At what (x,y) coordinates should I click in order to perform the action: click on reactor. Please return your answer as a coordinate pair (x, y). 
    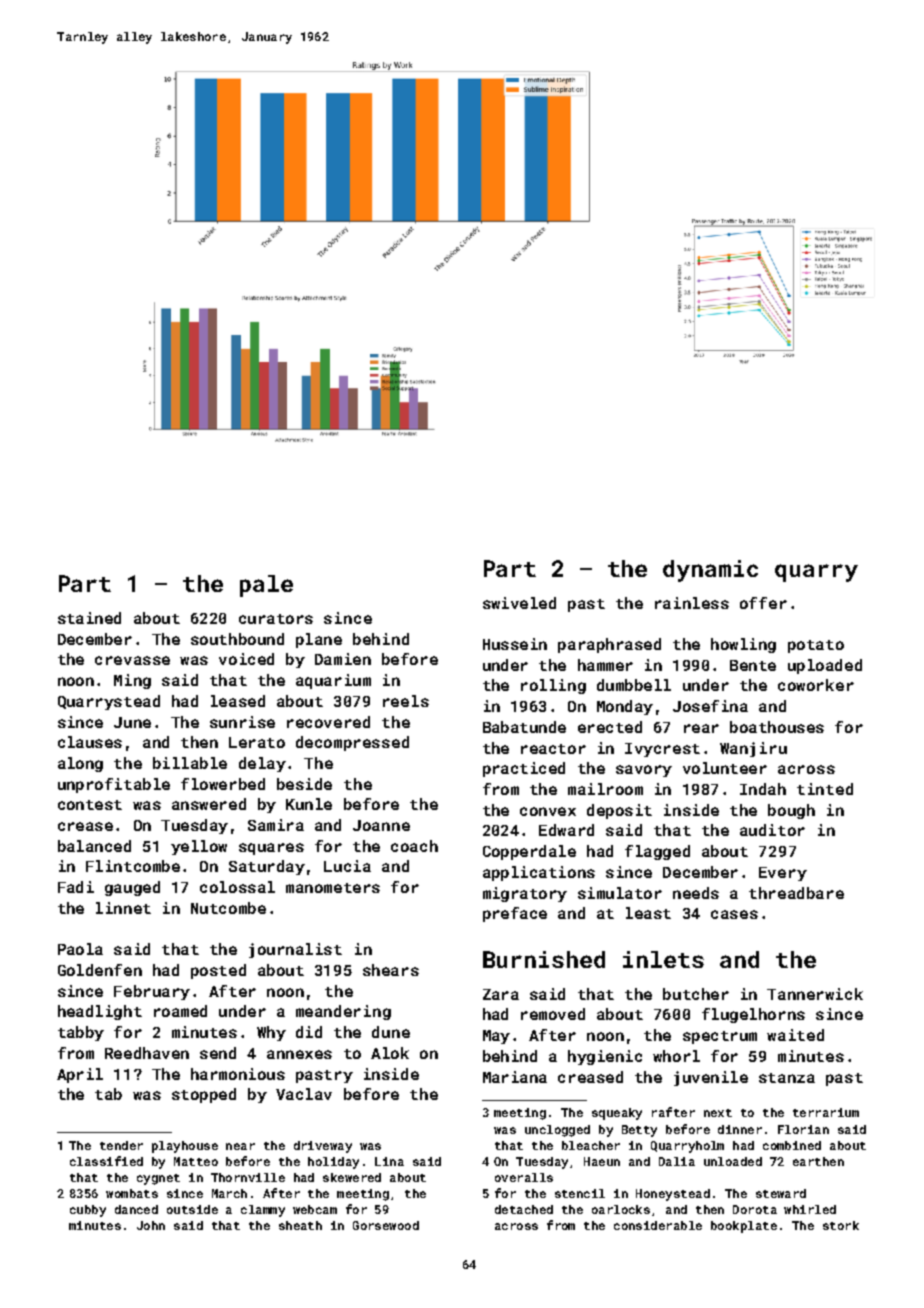
    Looking at the image, I should click on (553, 749).
